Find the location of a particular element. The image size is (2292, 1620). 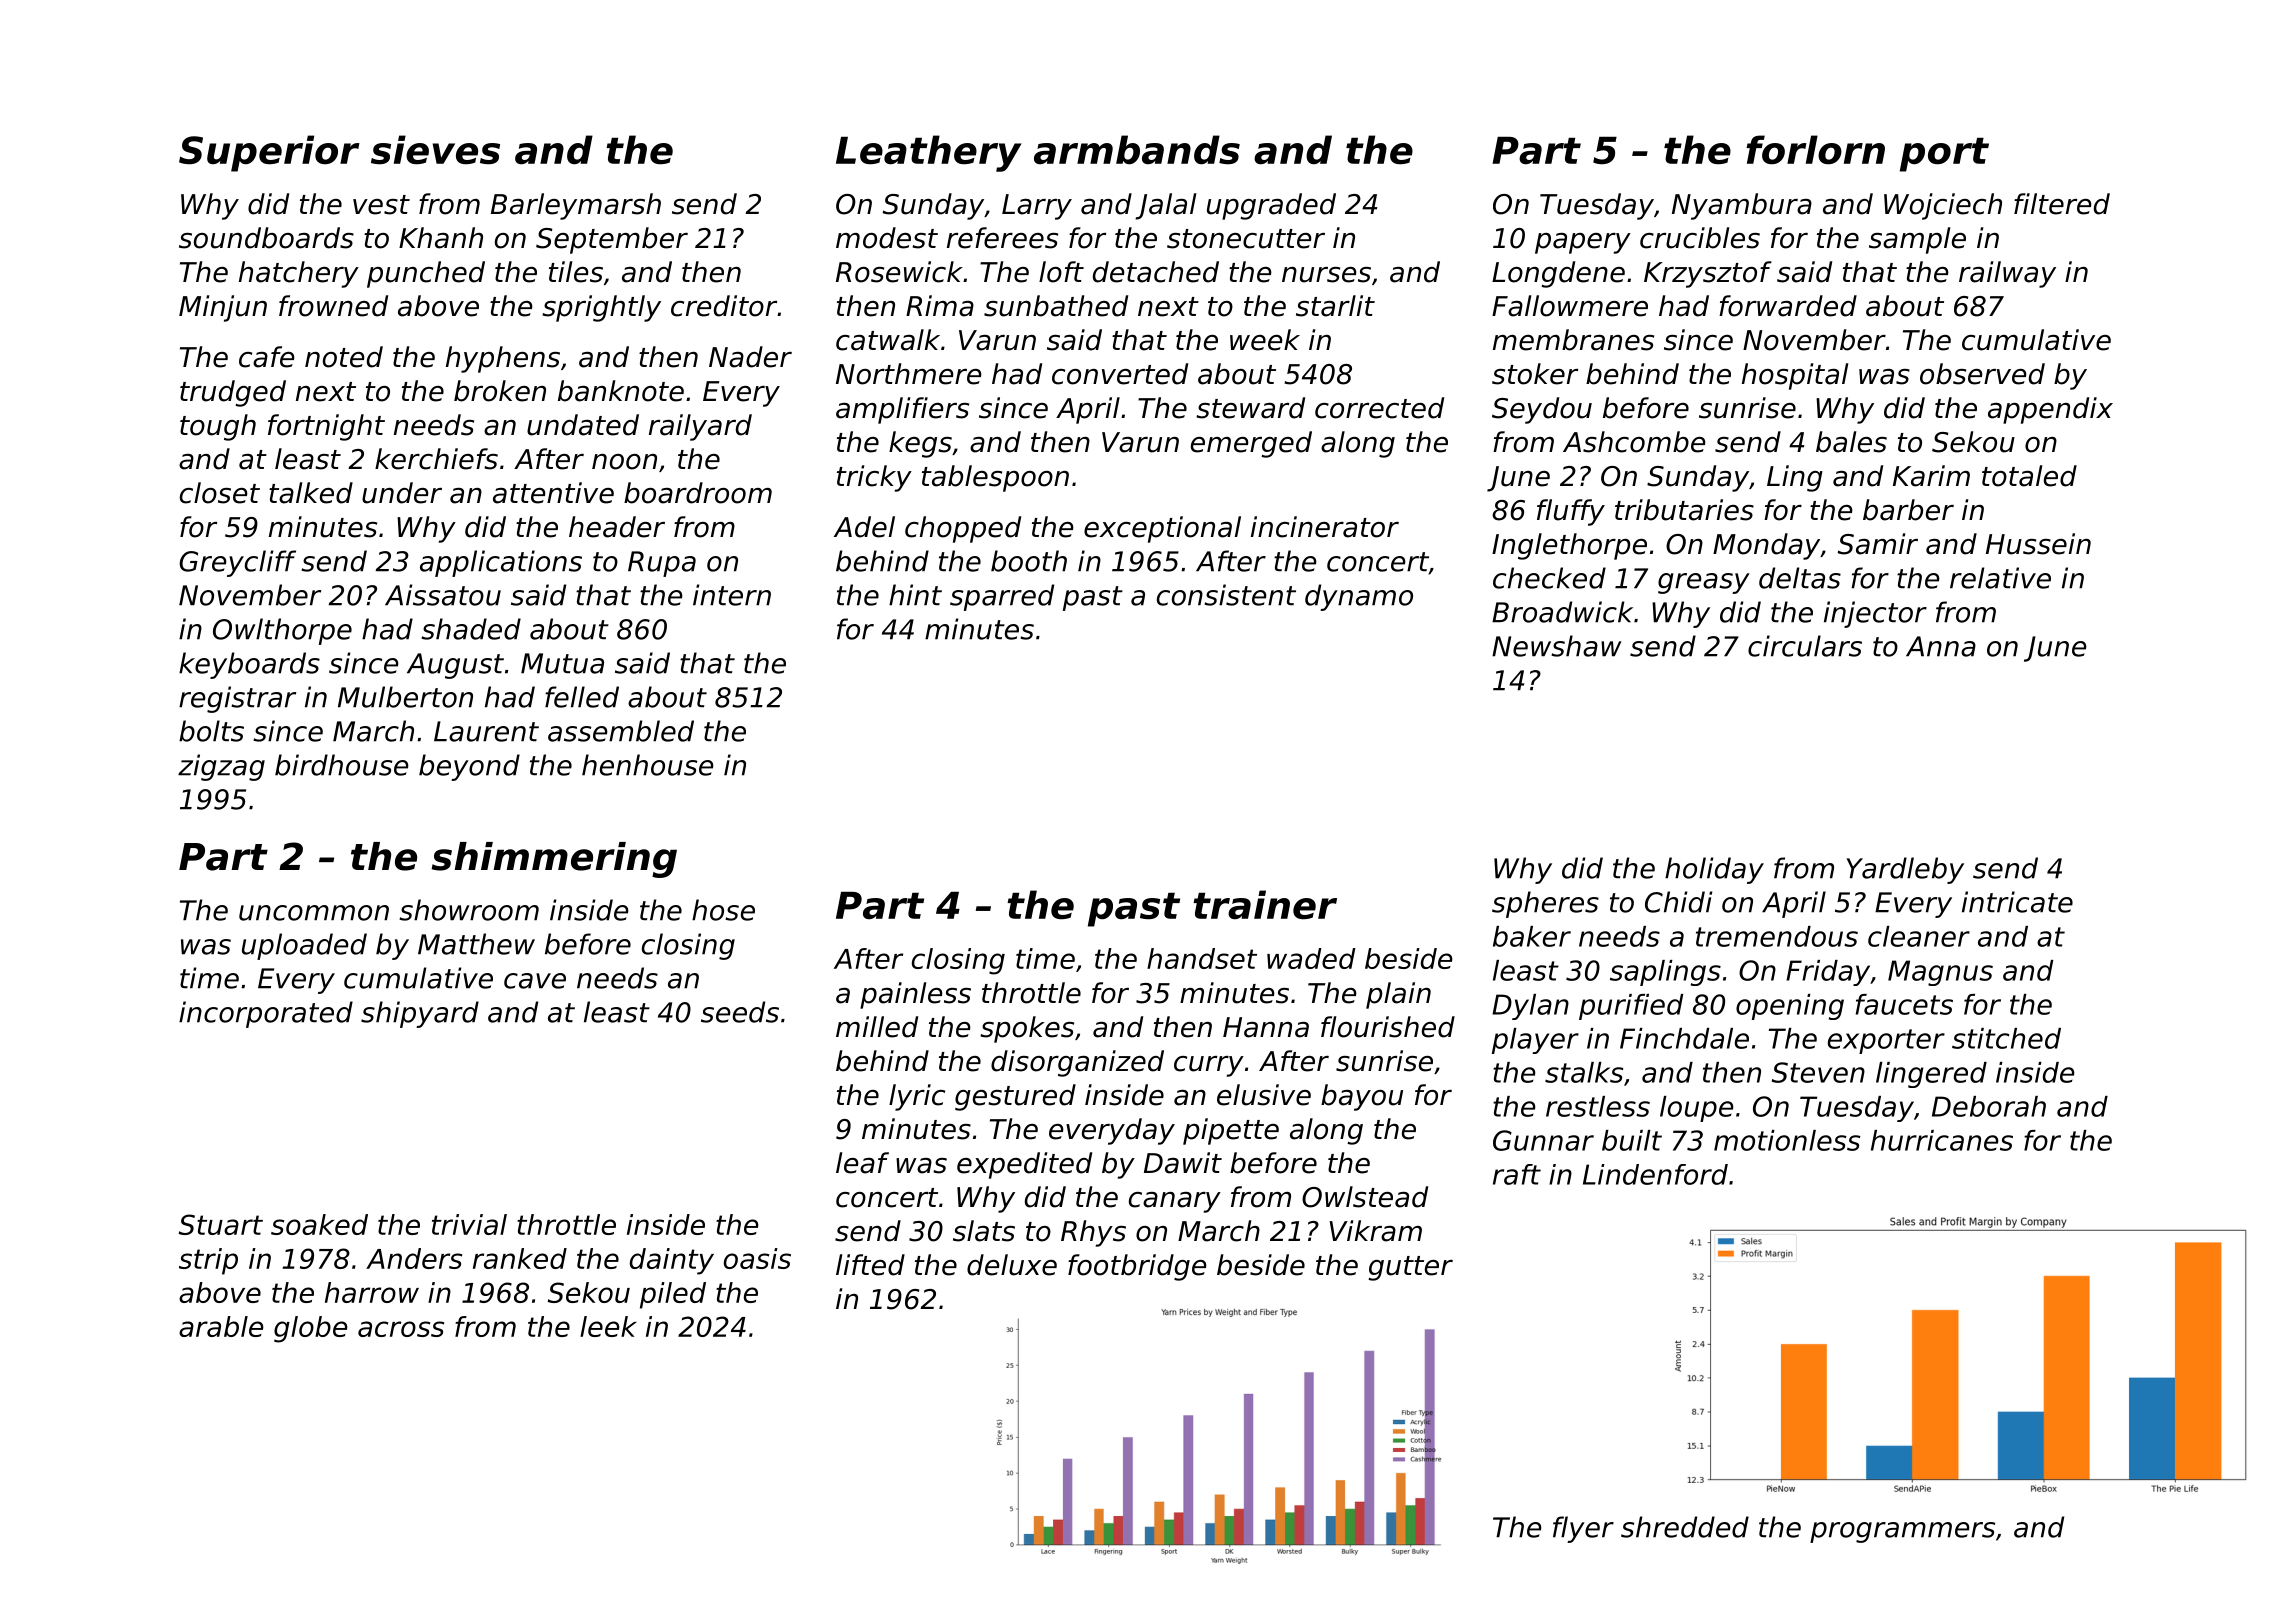

Anders is located at coordinates (414, 1258).
